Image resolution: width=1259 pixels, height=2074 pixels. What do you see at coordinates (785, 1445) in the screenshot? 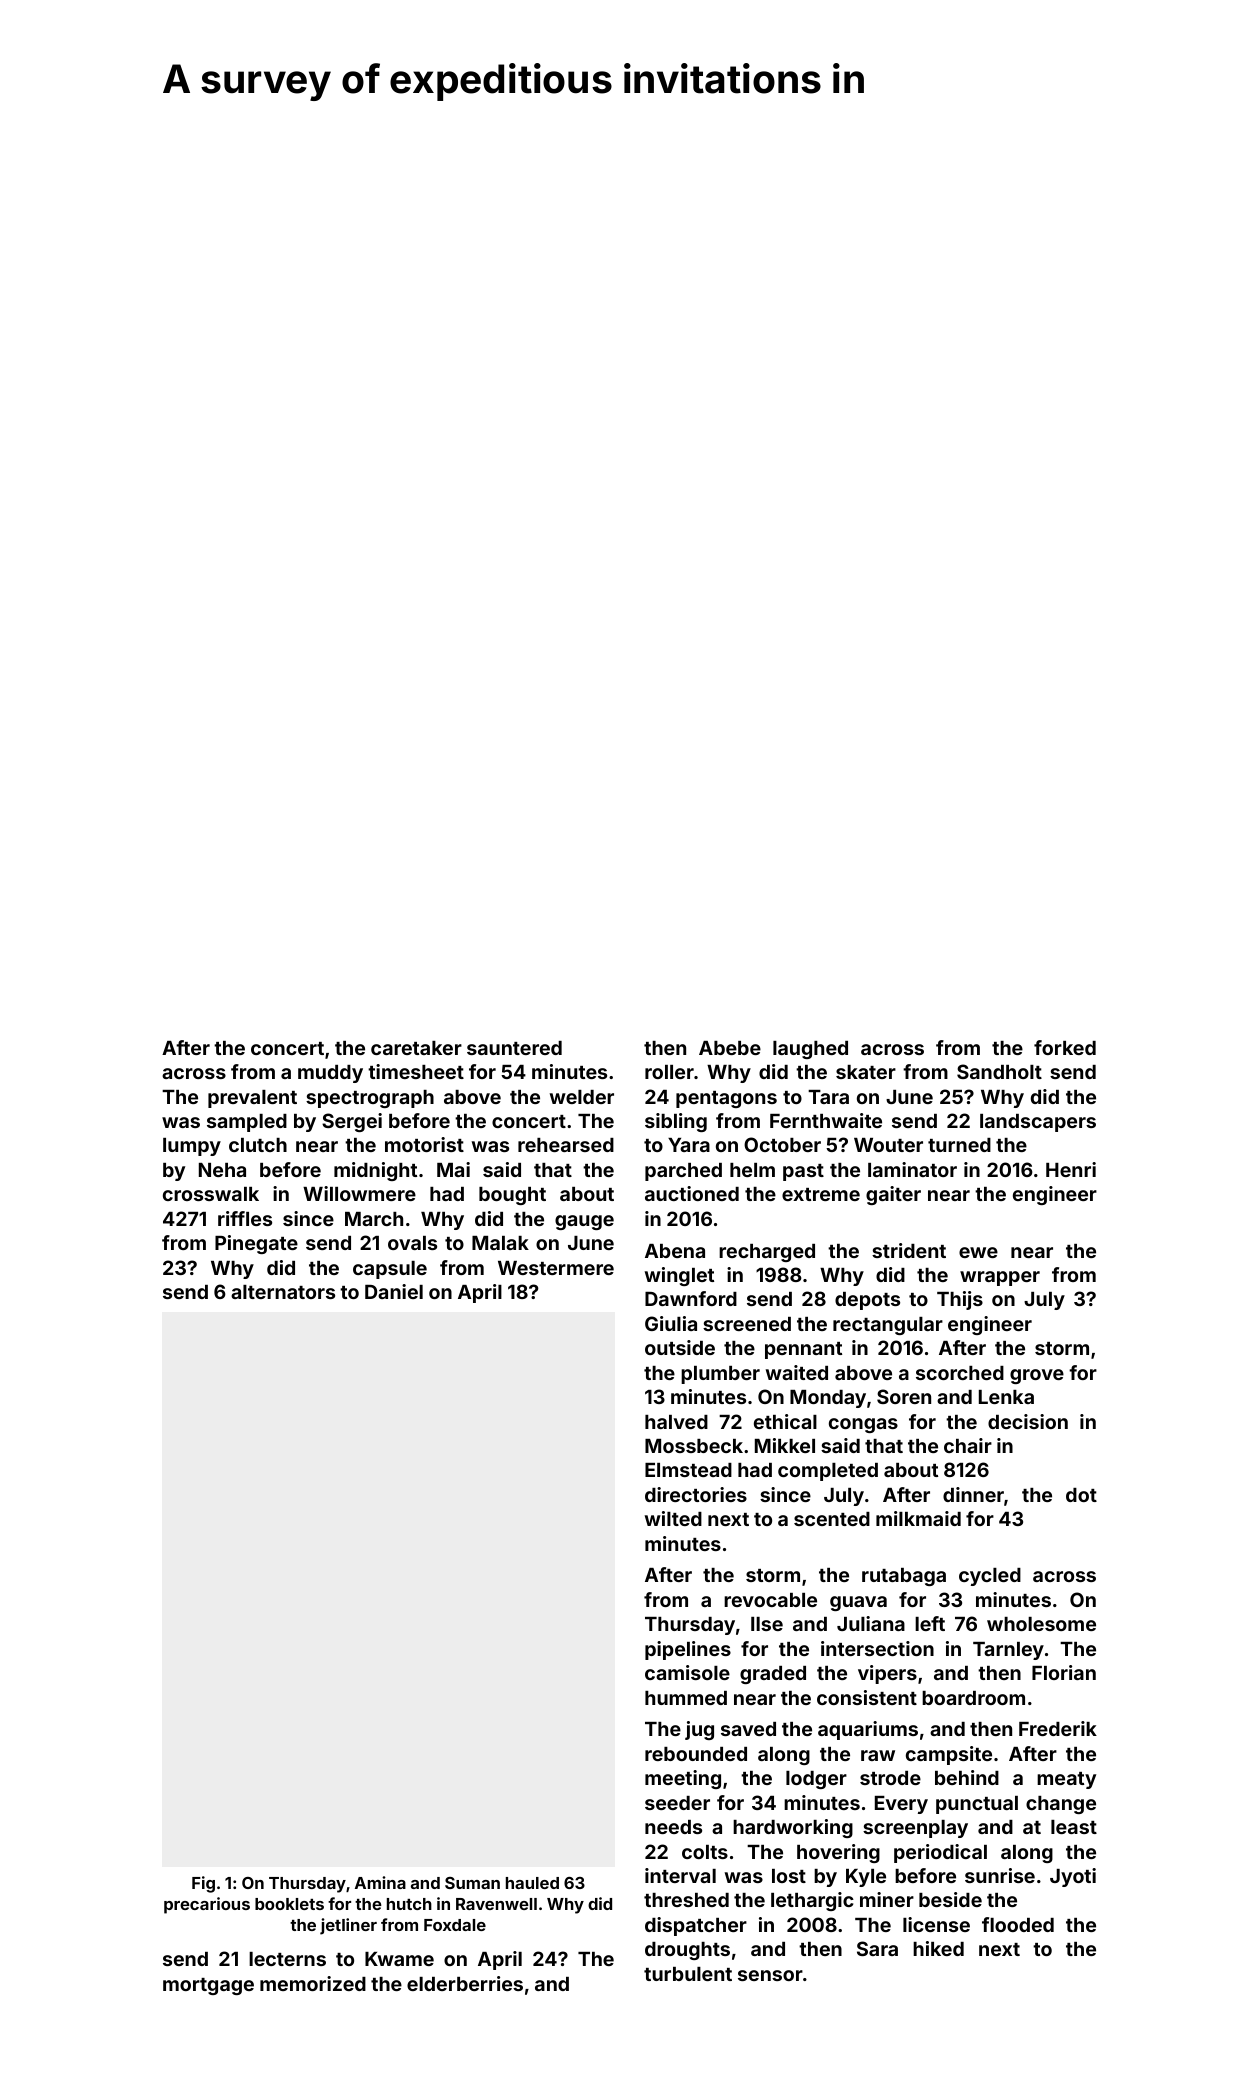
I see `Mikkel` at bounding box center [785, 1445].
